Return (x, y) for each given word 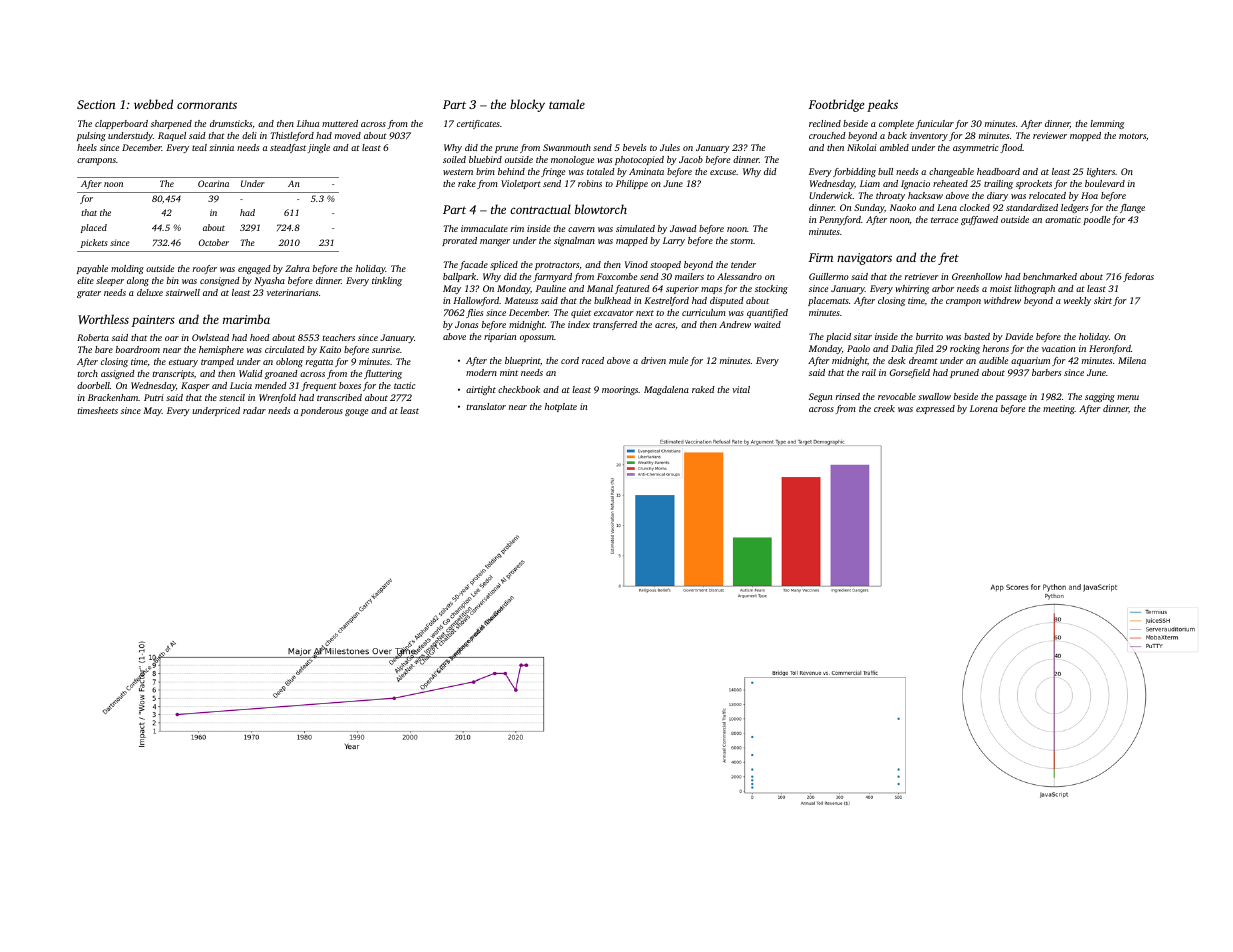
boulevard (1105, 183)
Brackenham (113, 397)
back (897, 135)
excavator (614, 313)
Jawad (683, 228)
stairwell (183, 292)
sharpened (171, 124)
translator (486, 406)
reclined (825, 123)
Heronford (1110, 349)
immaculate (484, 228)
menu (1128, 397)
